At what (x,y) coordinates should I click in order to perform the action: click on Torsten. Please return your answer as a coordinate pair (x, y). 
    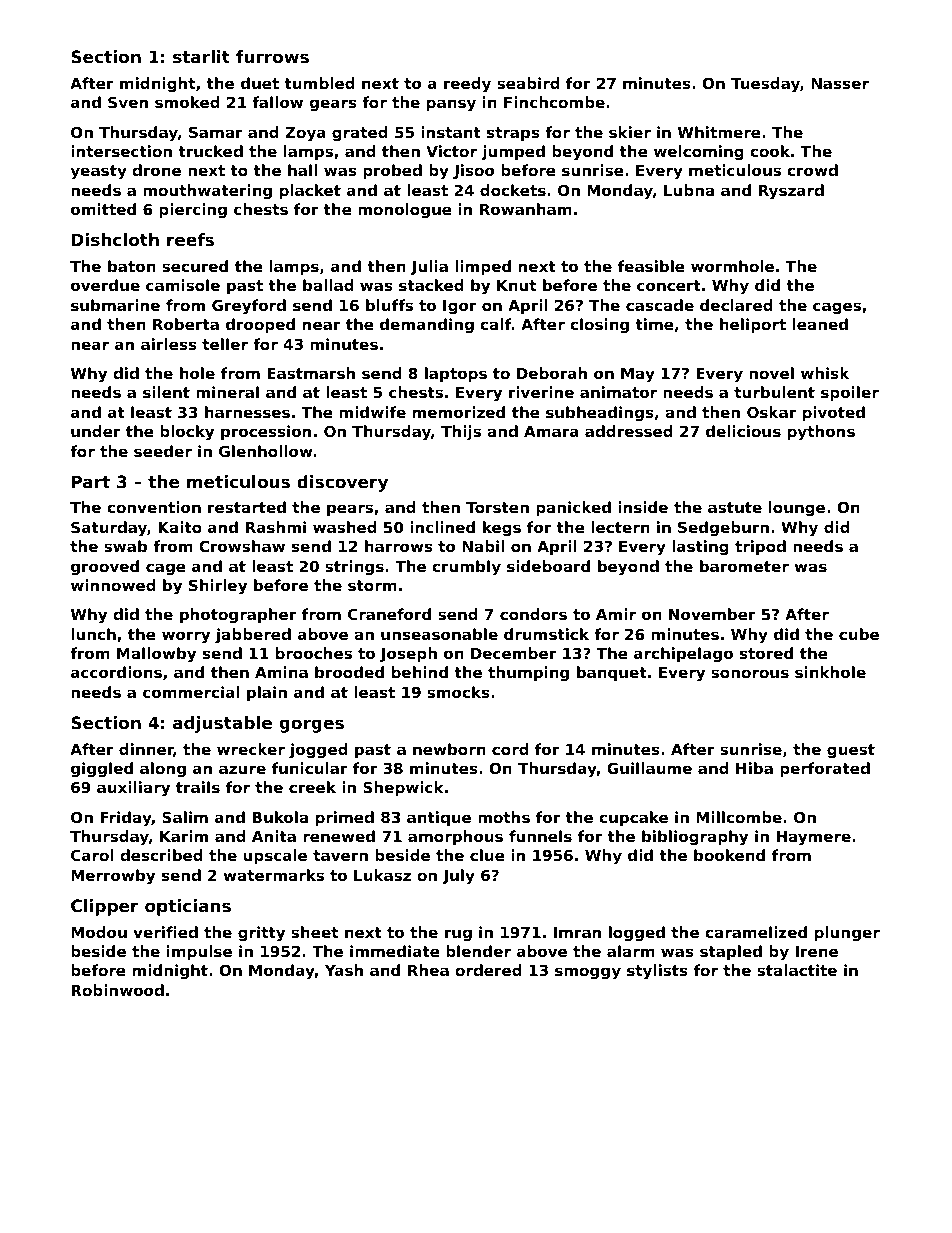
    Looking at the image, I should click on (497, 507).
